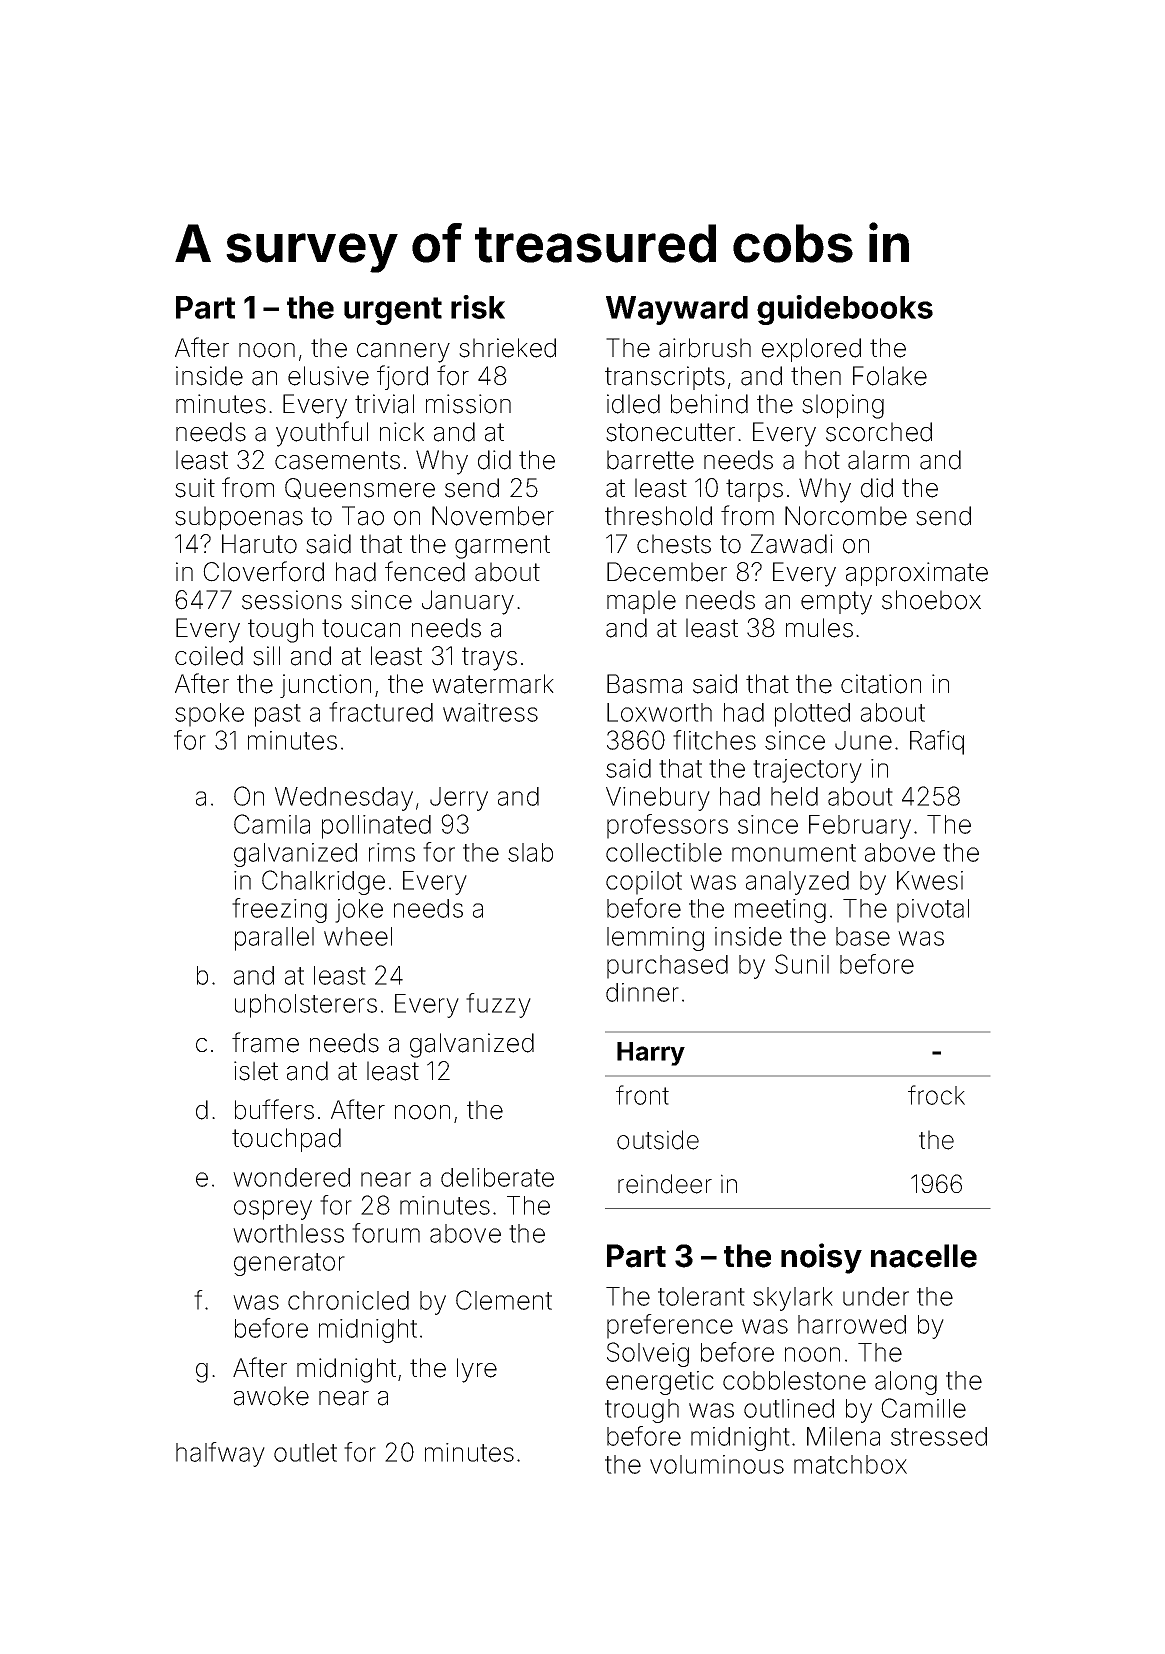 This image has width=1165, height=1654. Describe the element at coordinates (393, 311) in the image. I see `urgent` at that location.
